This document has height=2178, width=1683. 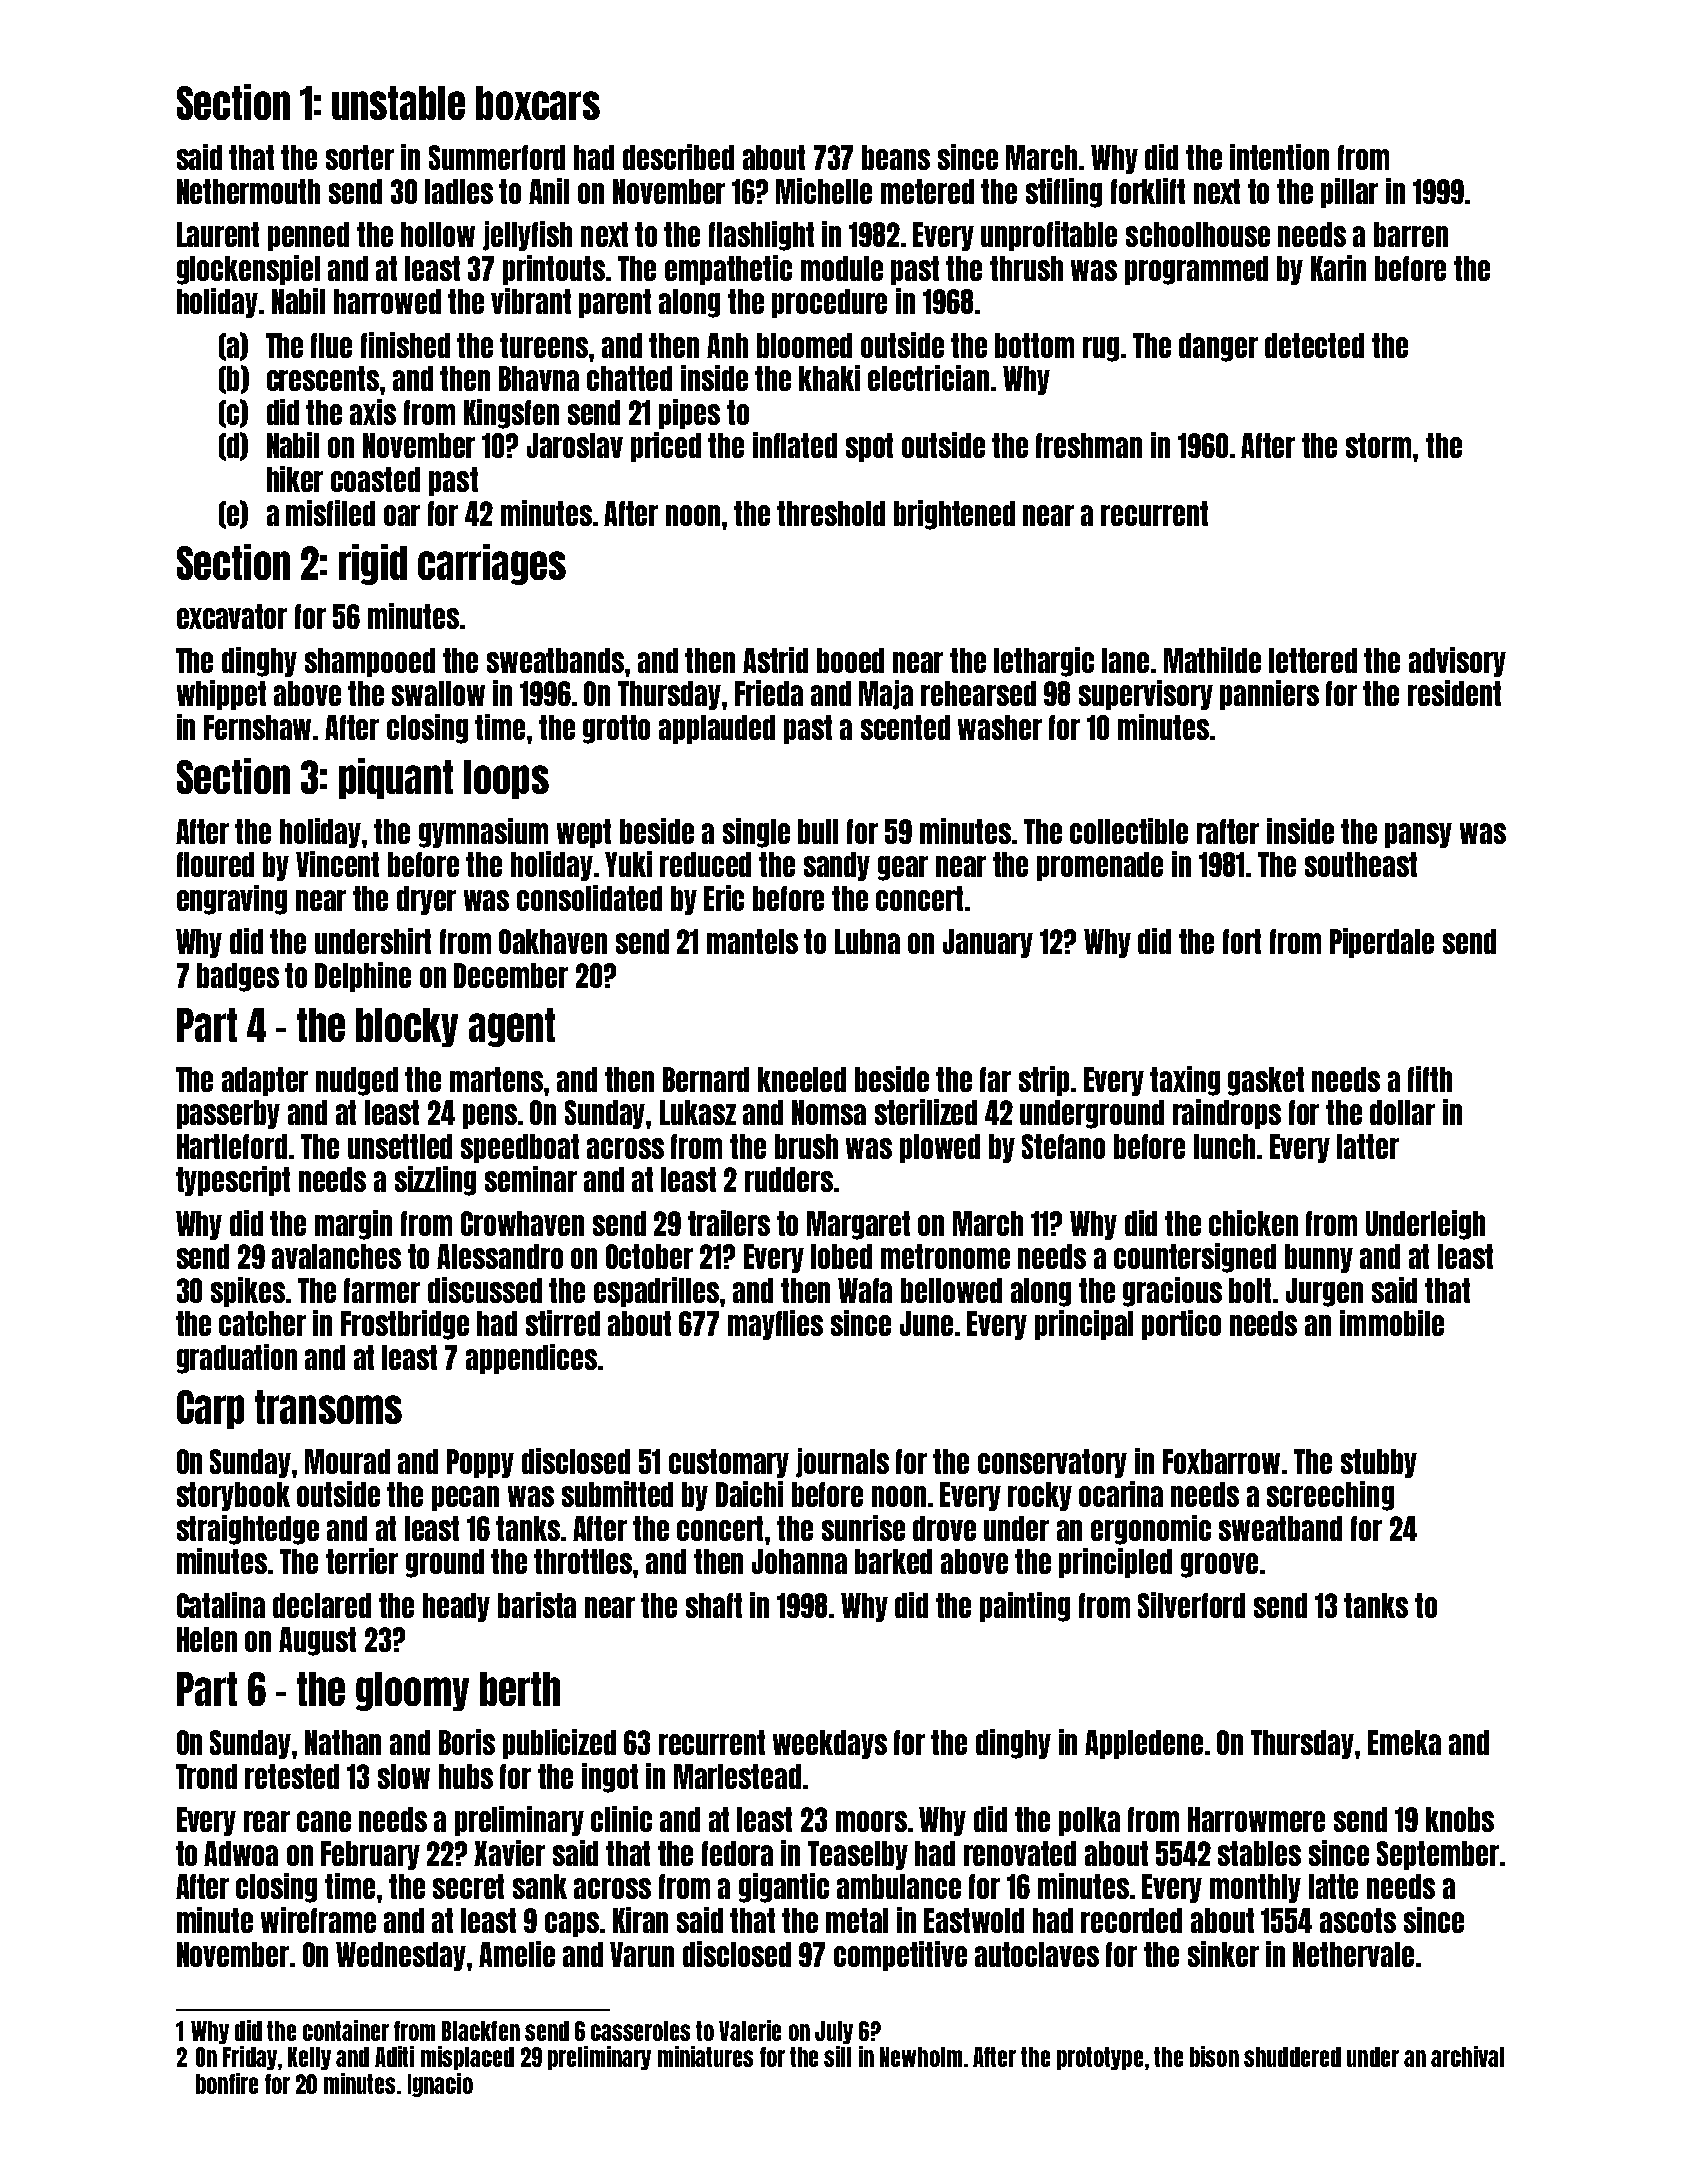 I want to click on boxcars, so click(x=538, y=103).
